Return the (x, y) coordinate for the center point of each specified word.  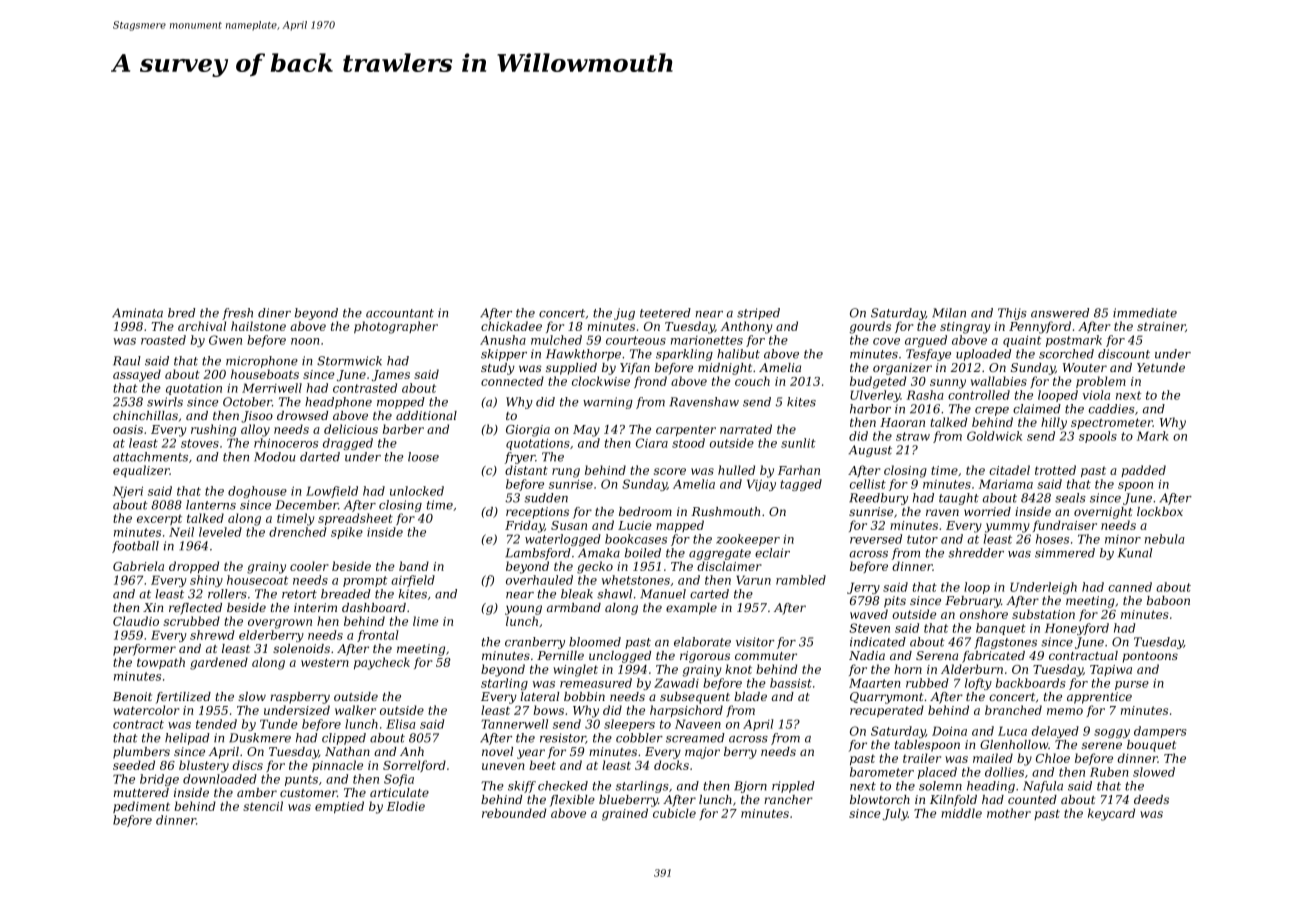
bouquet (1151, 746)
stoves (200, 443)
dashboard (374, 607)
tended (216, 724)
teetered (665, 313)
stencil (263, 806)
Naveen (698, 724)
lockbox (1160, 511)
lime (425, 621)
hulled (736, 470)
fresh (237, 314)
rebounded (514, 813)
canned (1130, 587)
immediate (1145, 313)
